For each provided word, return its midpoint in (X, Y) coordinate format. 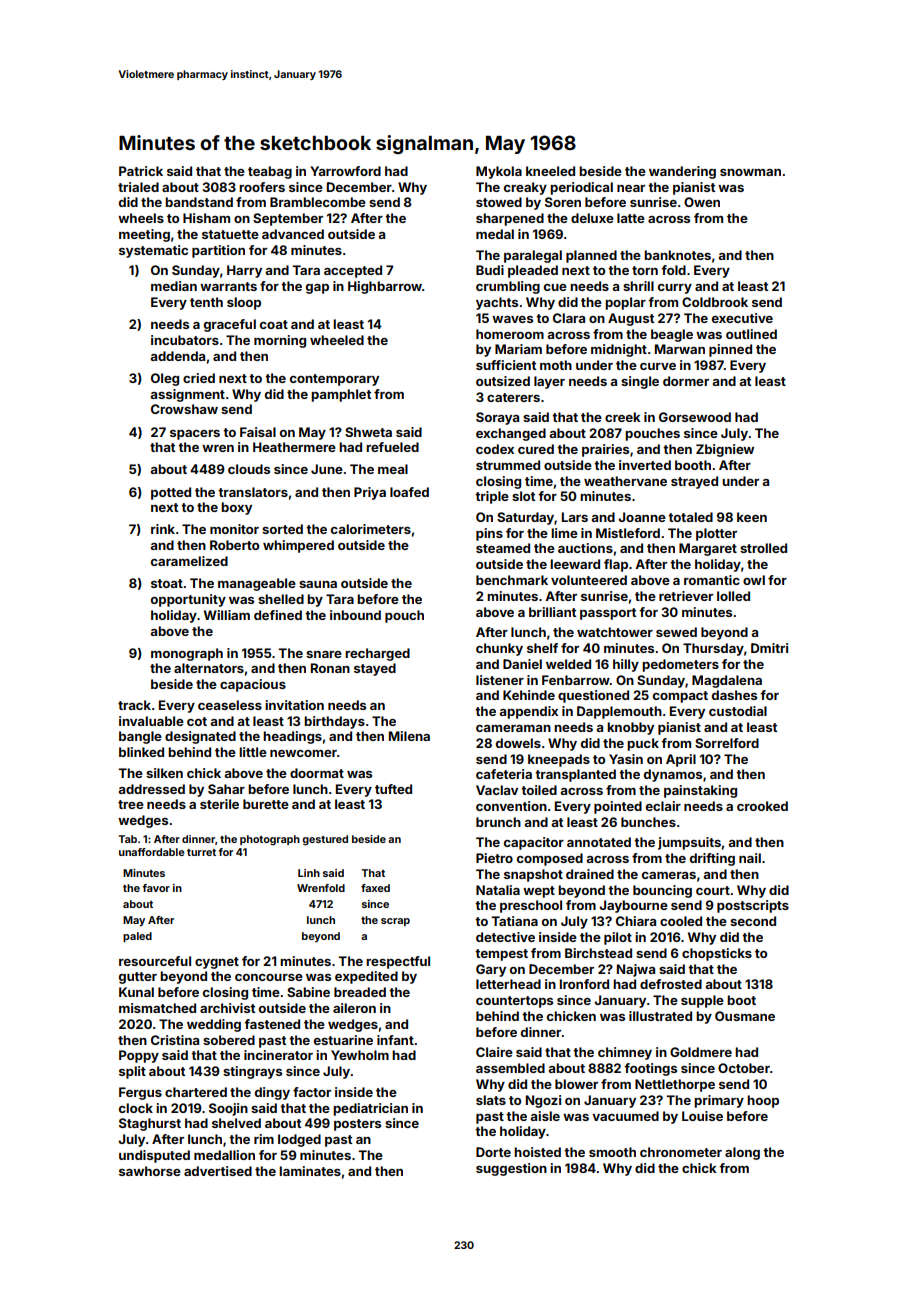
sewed (676, 632)
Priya (370, 493)
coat (274, 324)
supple (702, 1001)
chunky (499, 649)
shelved (236, 1123)
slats (491, 1100)
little (253, 752)
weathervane (625, 481)
